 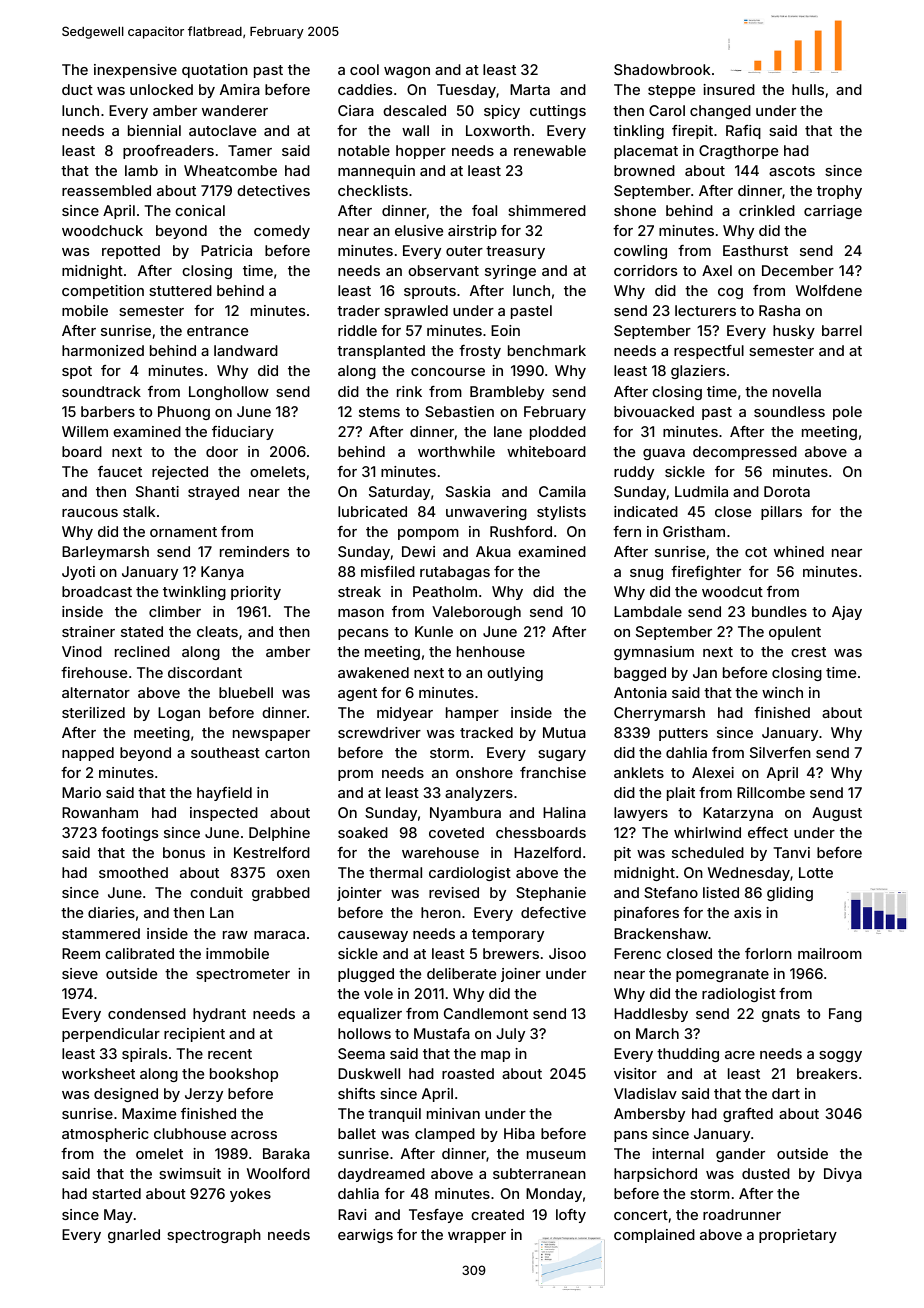 What do you see at coordinates (789, 411) in the image?
I see `soundless` at bounding box center [789, 411].
